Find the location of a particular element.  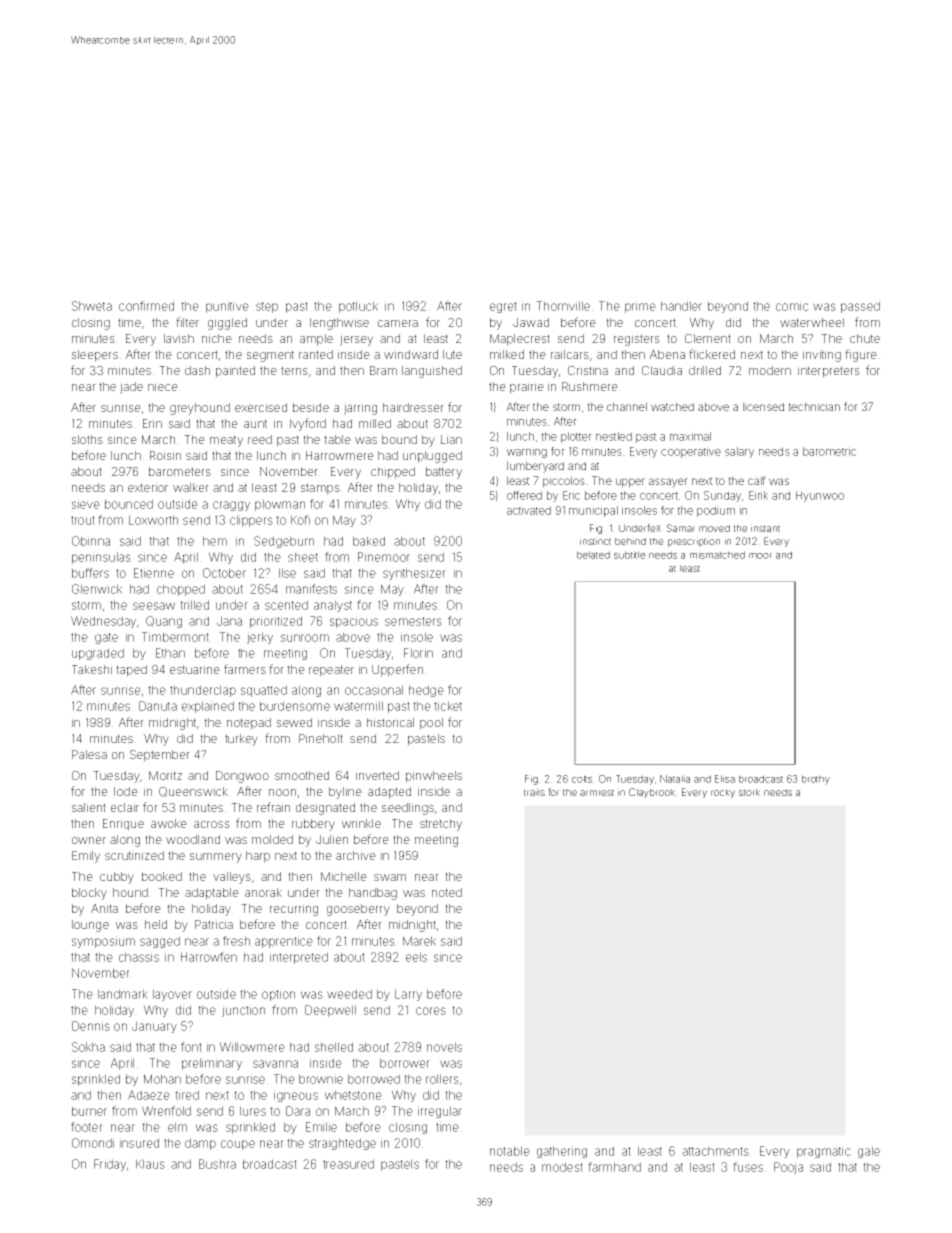

technician is located at coordinates (814, 406).
